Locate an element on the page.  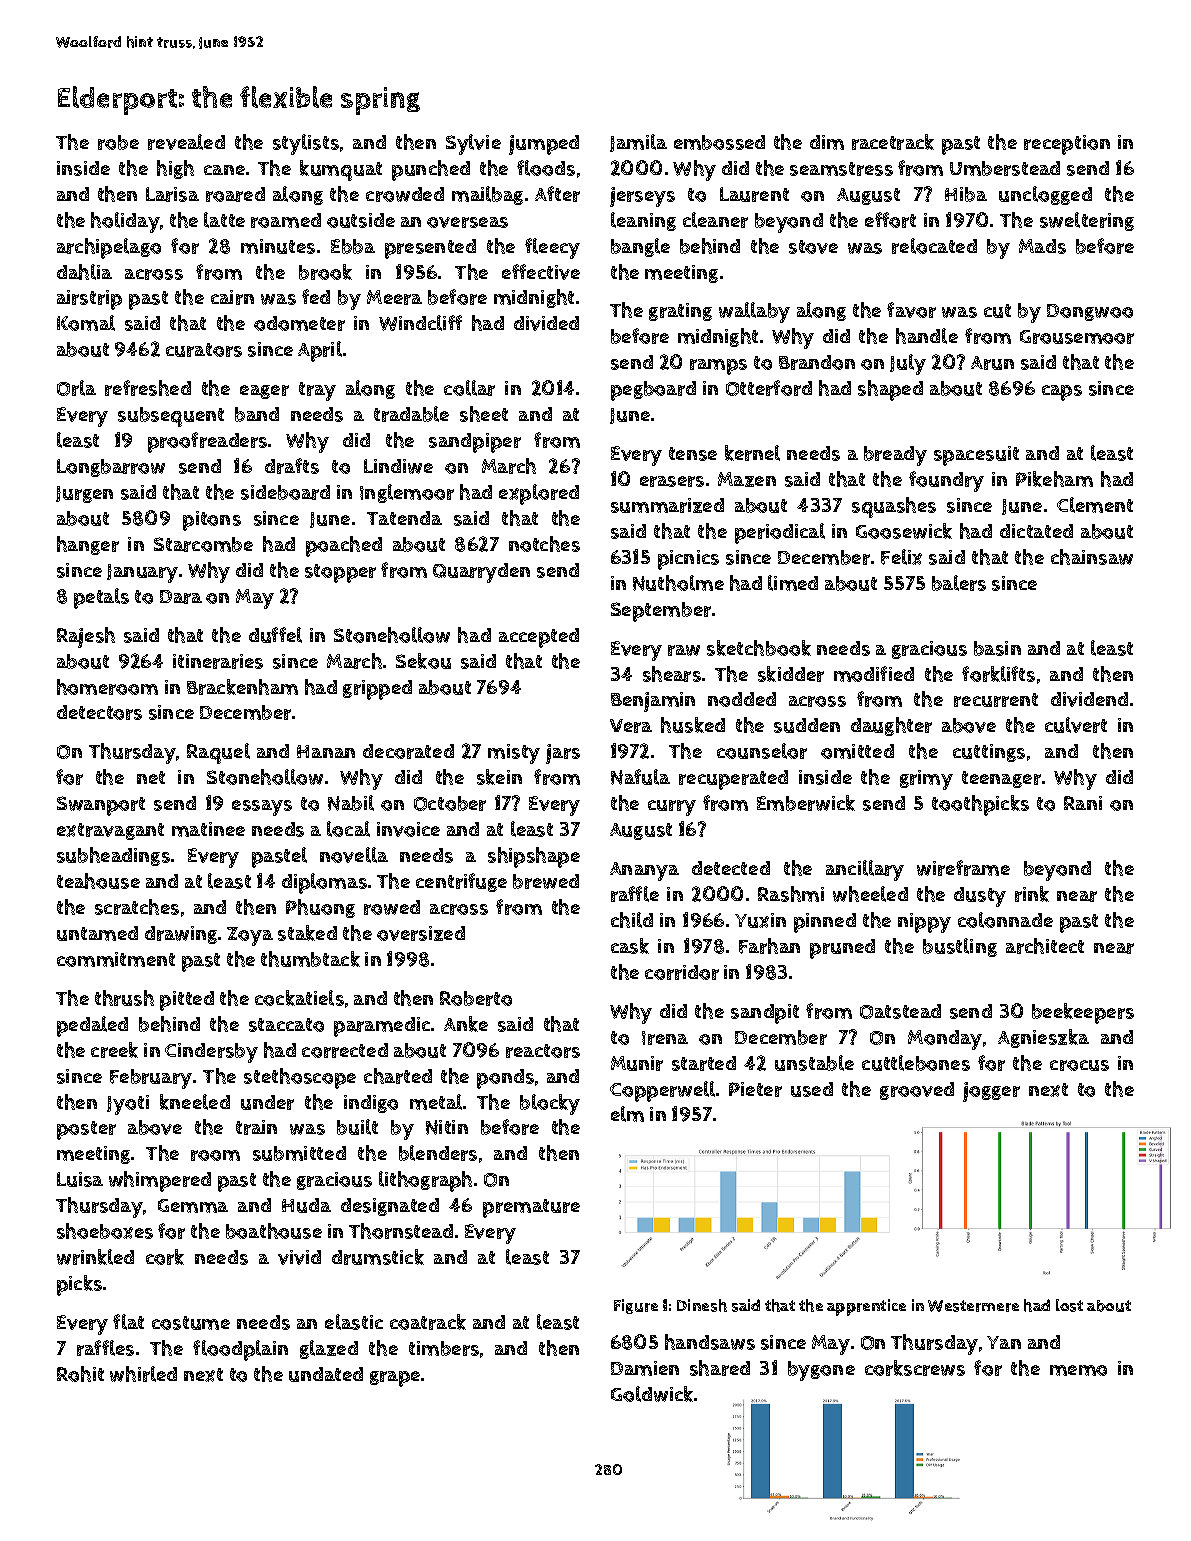
grimy is located at coordinates (926, 780).
